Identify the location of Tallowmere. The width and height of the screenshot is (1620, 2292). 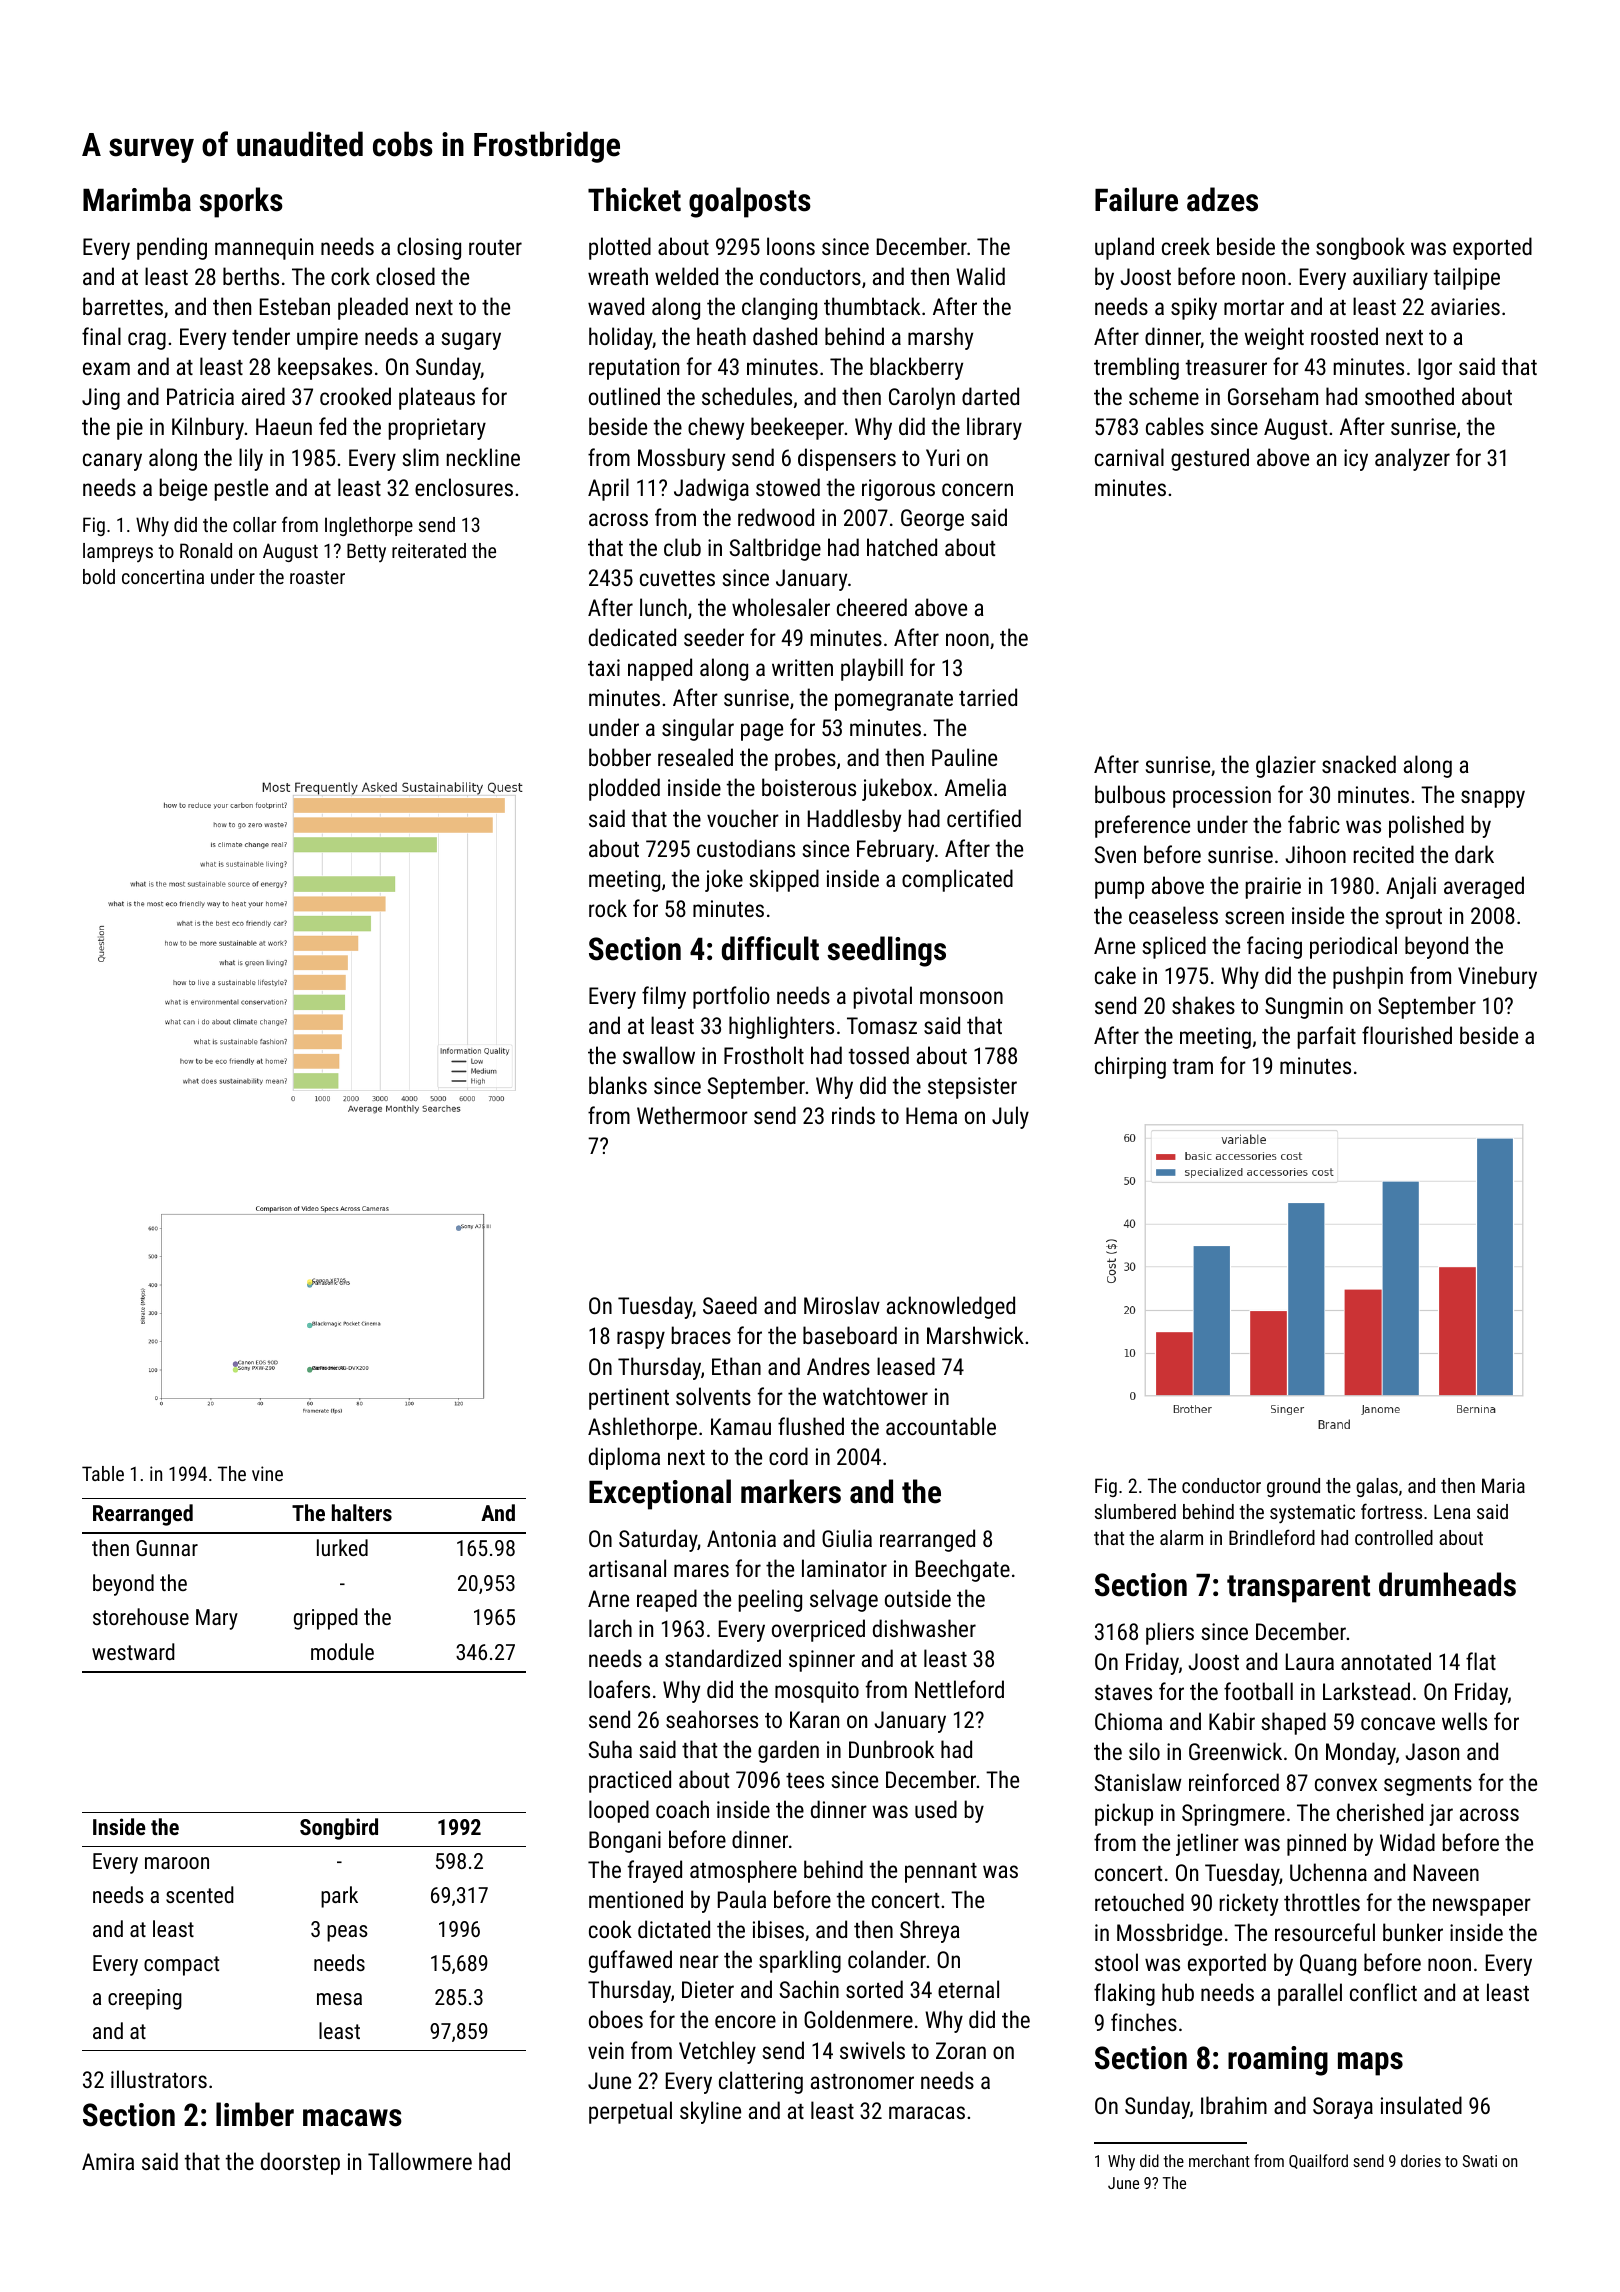
(420, 2161).
